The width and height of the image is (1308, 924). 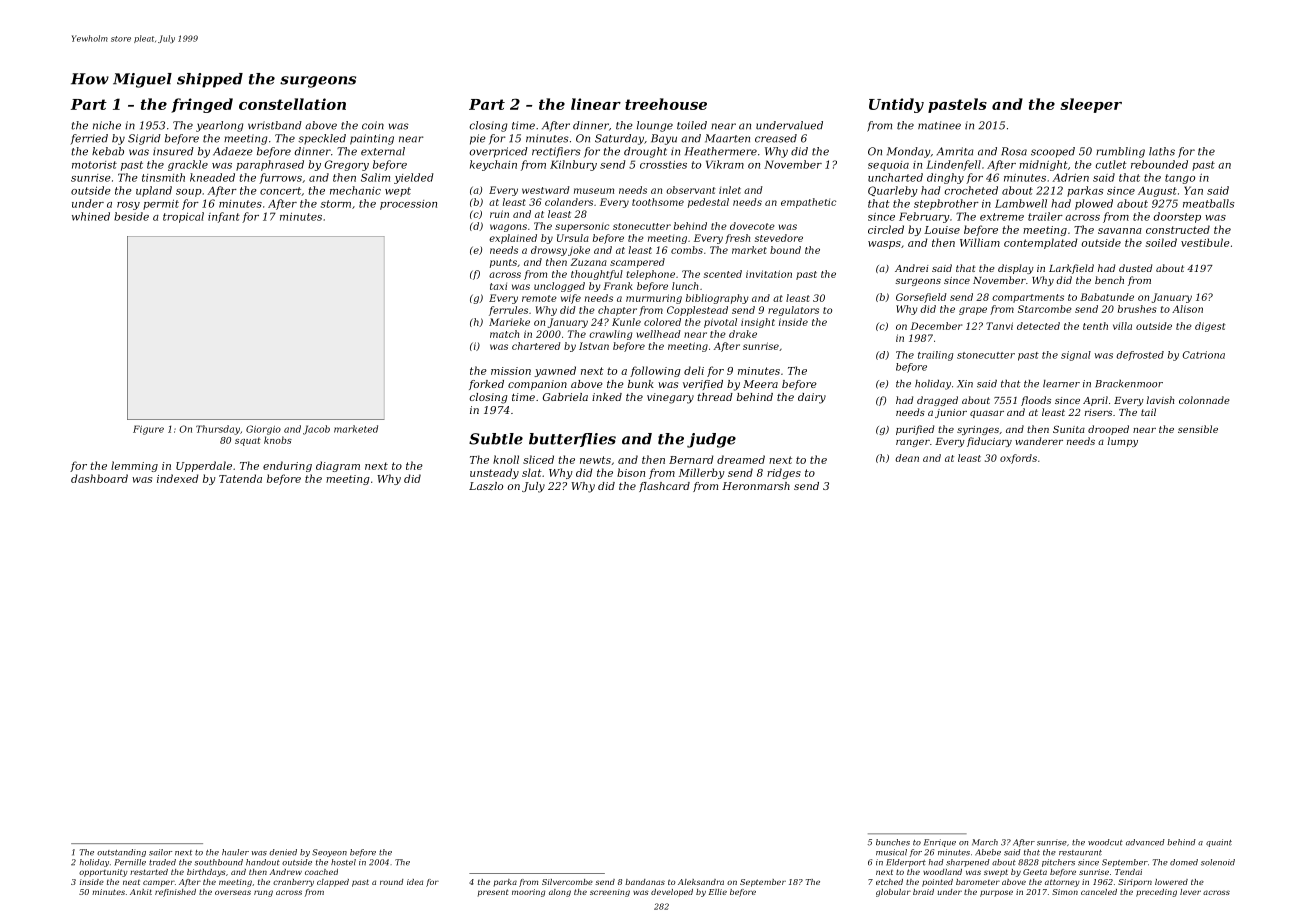 What do you see at coordinates (701, 882) in the image?
I see `Aleksandra` at bounding box center [701, 882].
